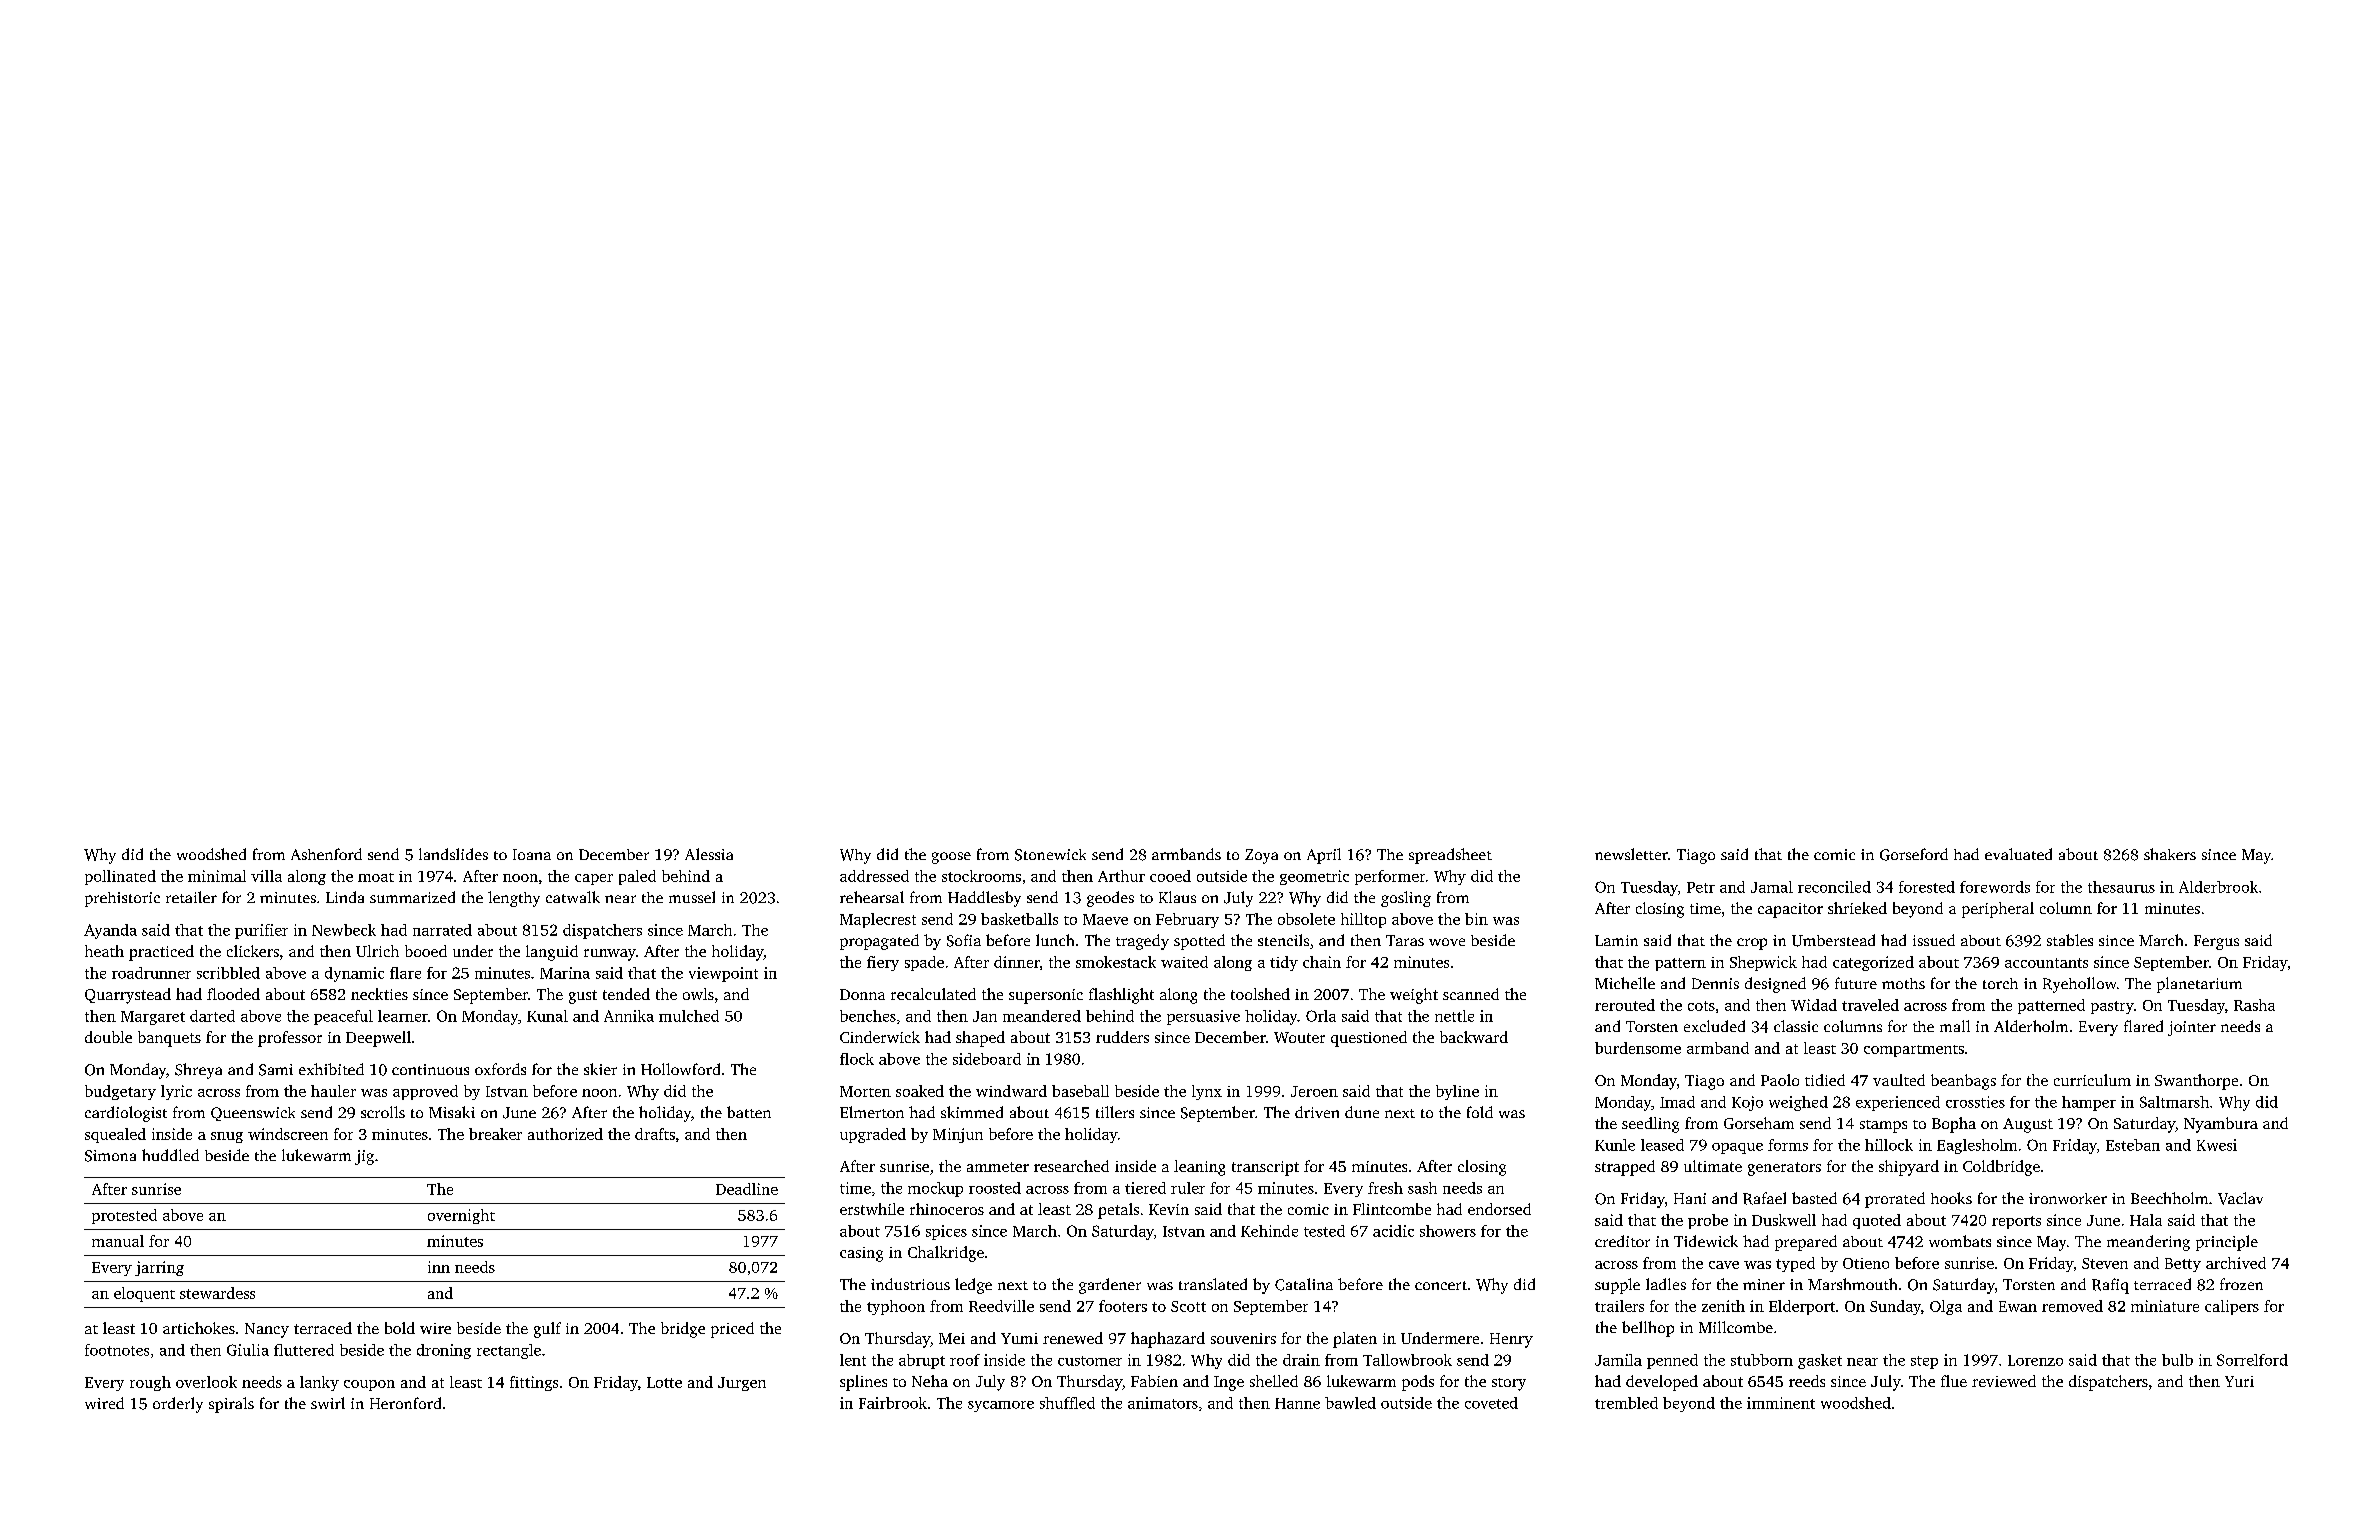 This screenshot has height=1540, width=2380. Describe the element at coordinates (2068, 1198) in the screenshot. I see `ironworker` at that location.
